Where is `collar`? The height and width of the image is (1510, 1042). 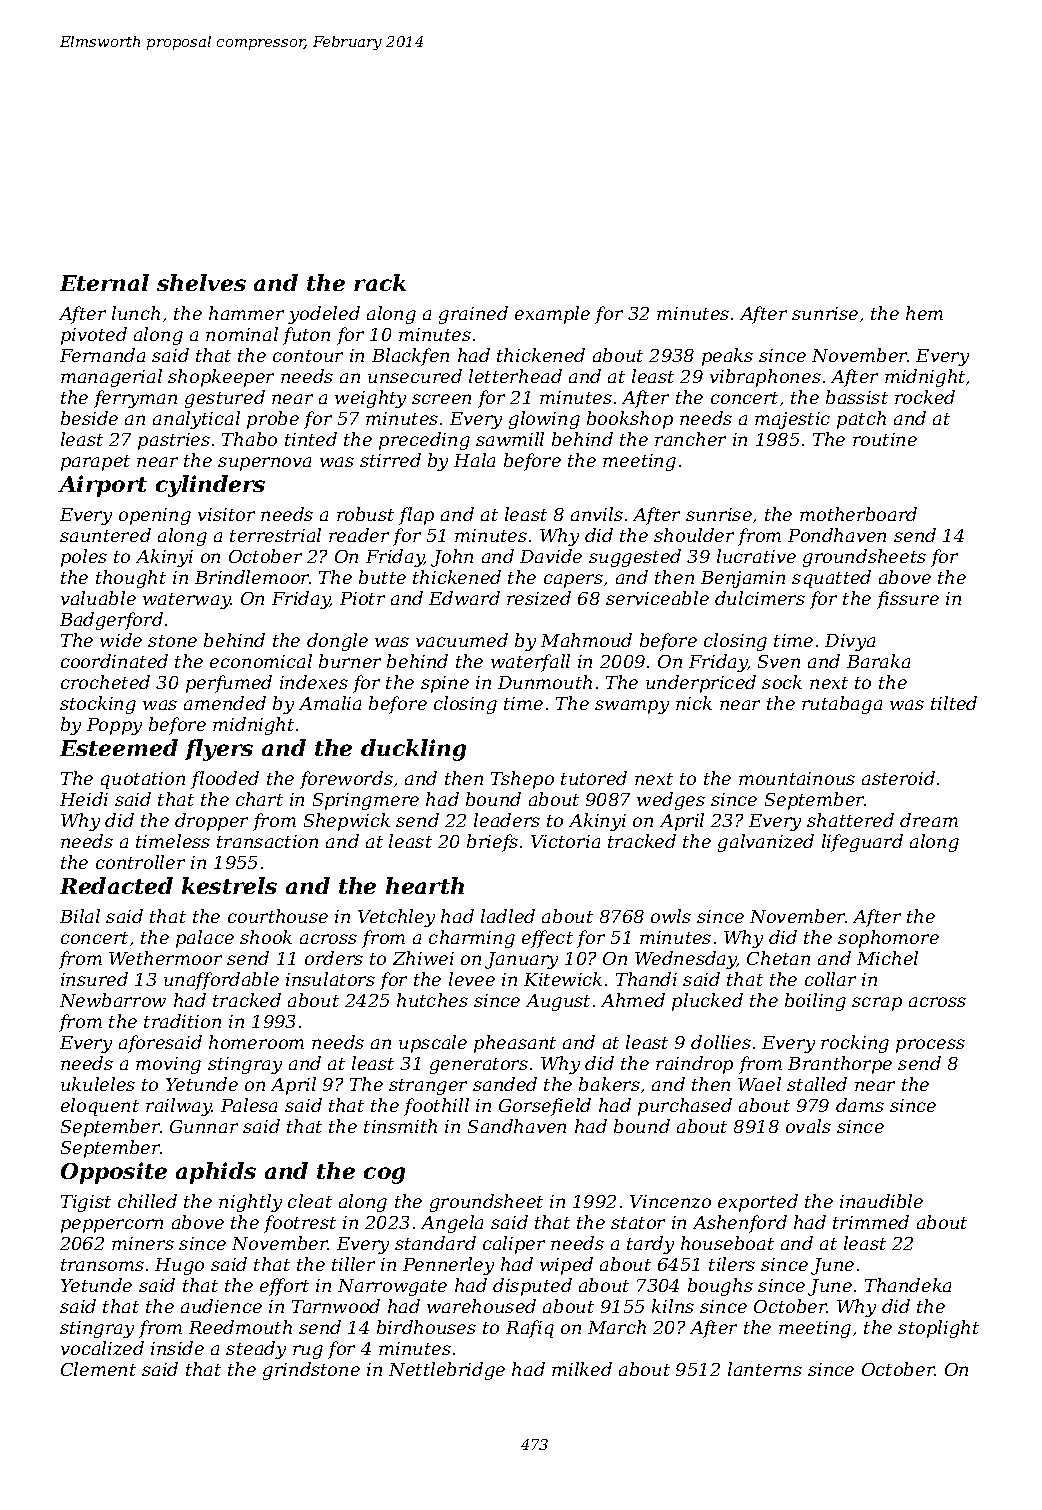 collar is located at coordinates (830, 979).
